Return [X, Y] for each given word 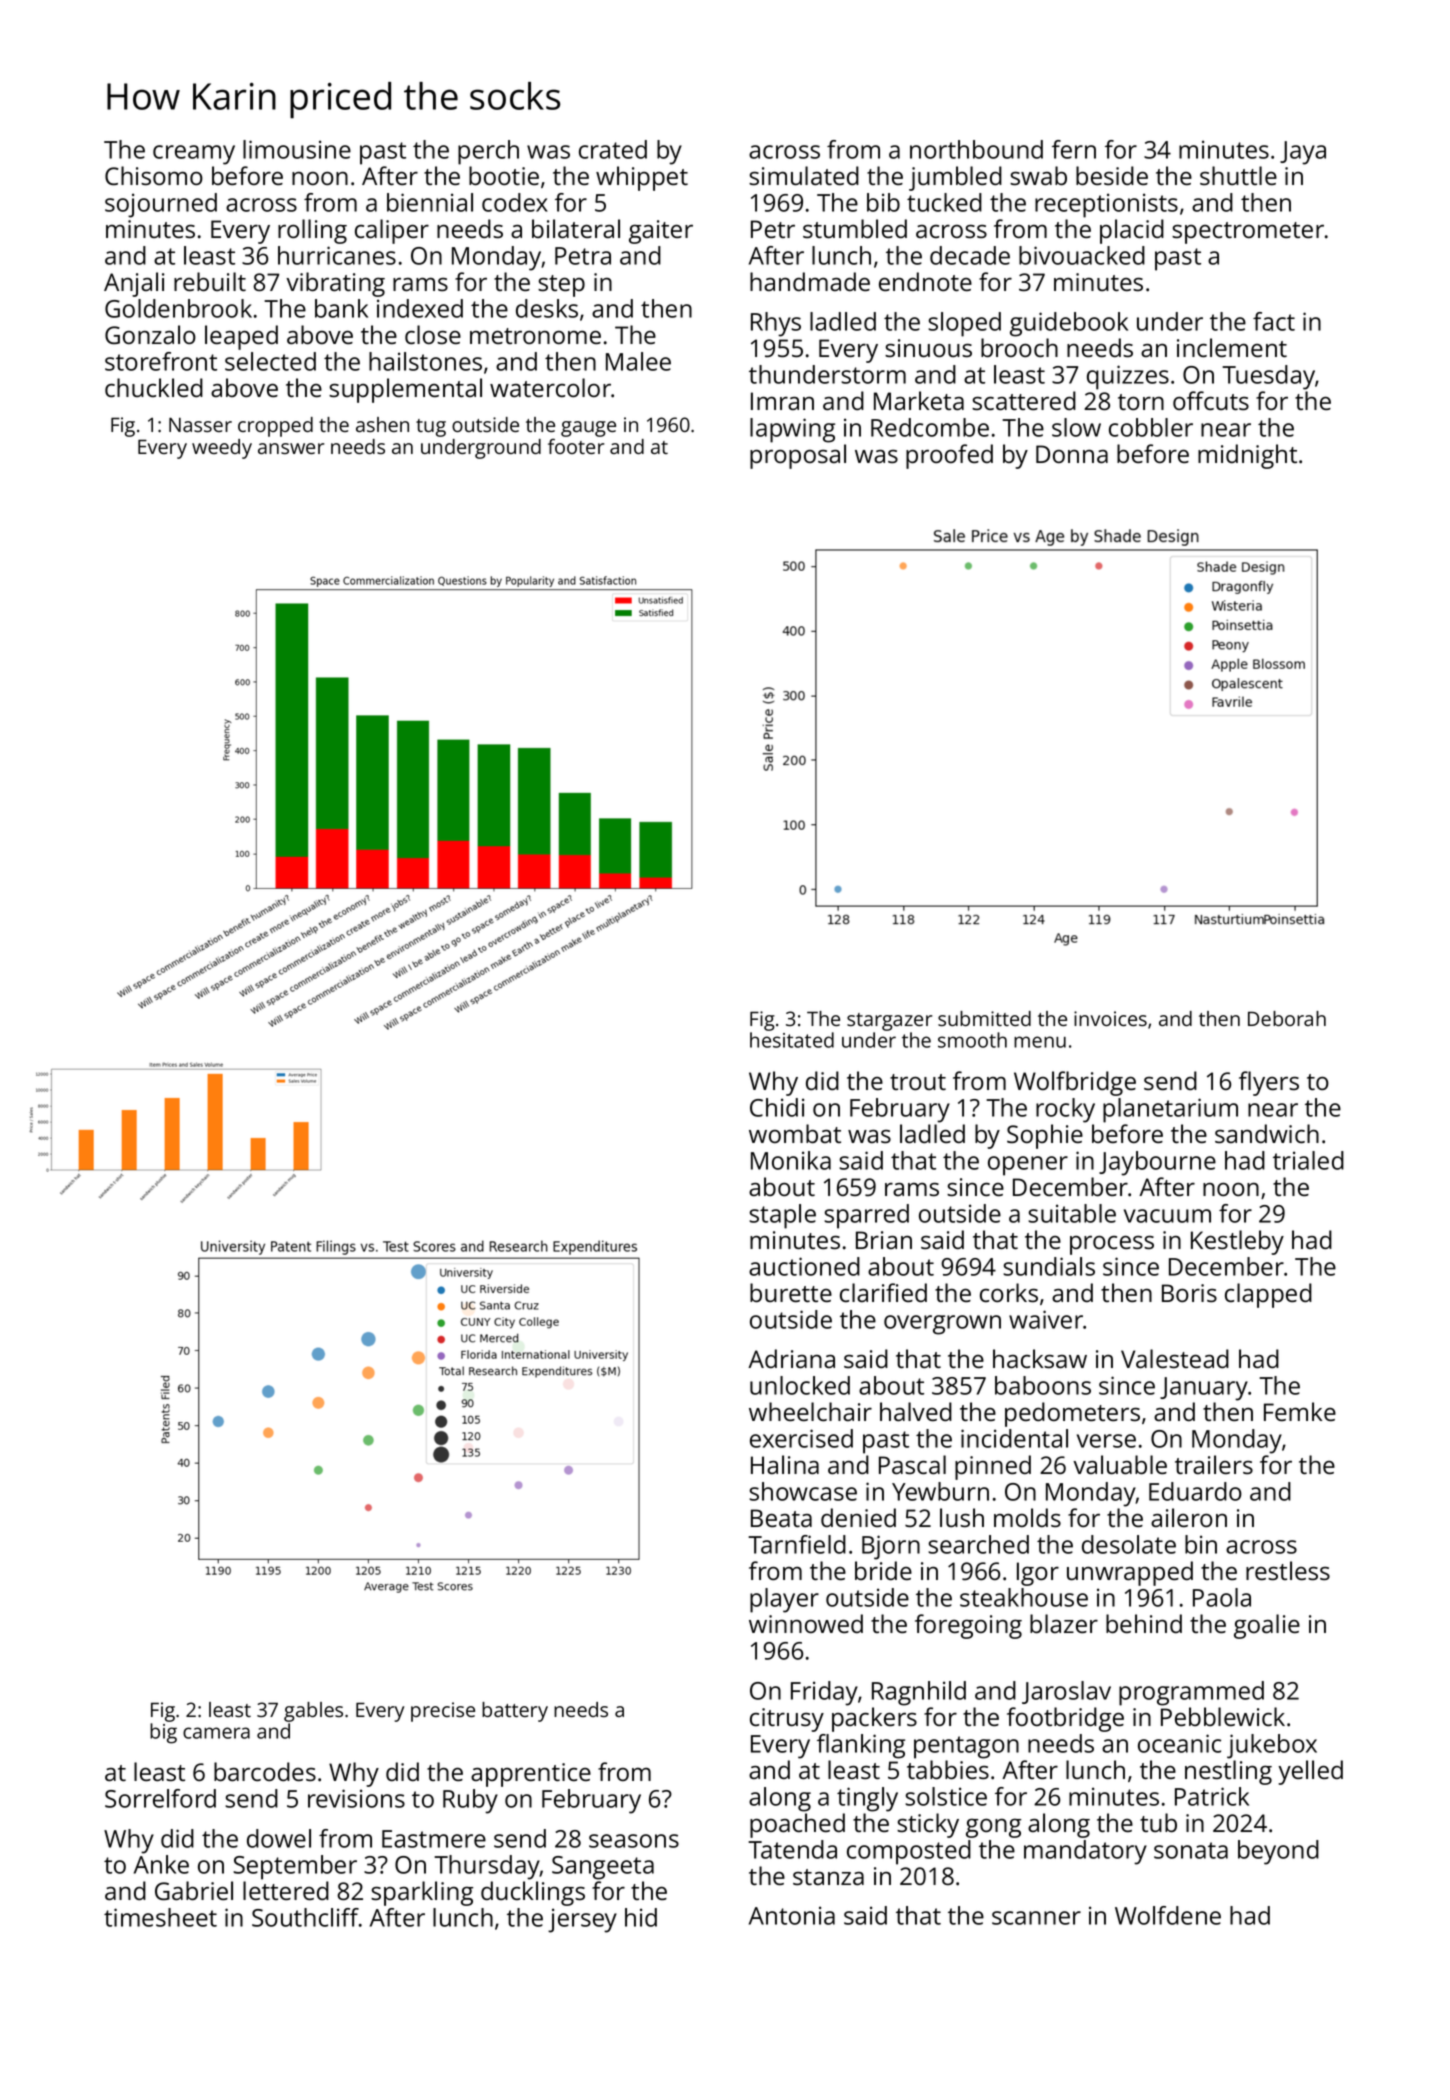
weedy [222, 449]
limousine [297, 149]
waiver [1046, 1319]
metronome [535, 336]
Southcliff [305, 1917]
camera [216, 1733]
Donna [1072, 454]
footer [576, 446]
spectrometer [1248, 233]
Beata [781, 1518]
